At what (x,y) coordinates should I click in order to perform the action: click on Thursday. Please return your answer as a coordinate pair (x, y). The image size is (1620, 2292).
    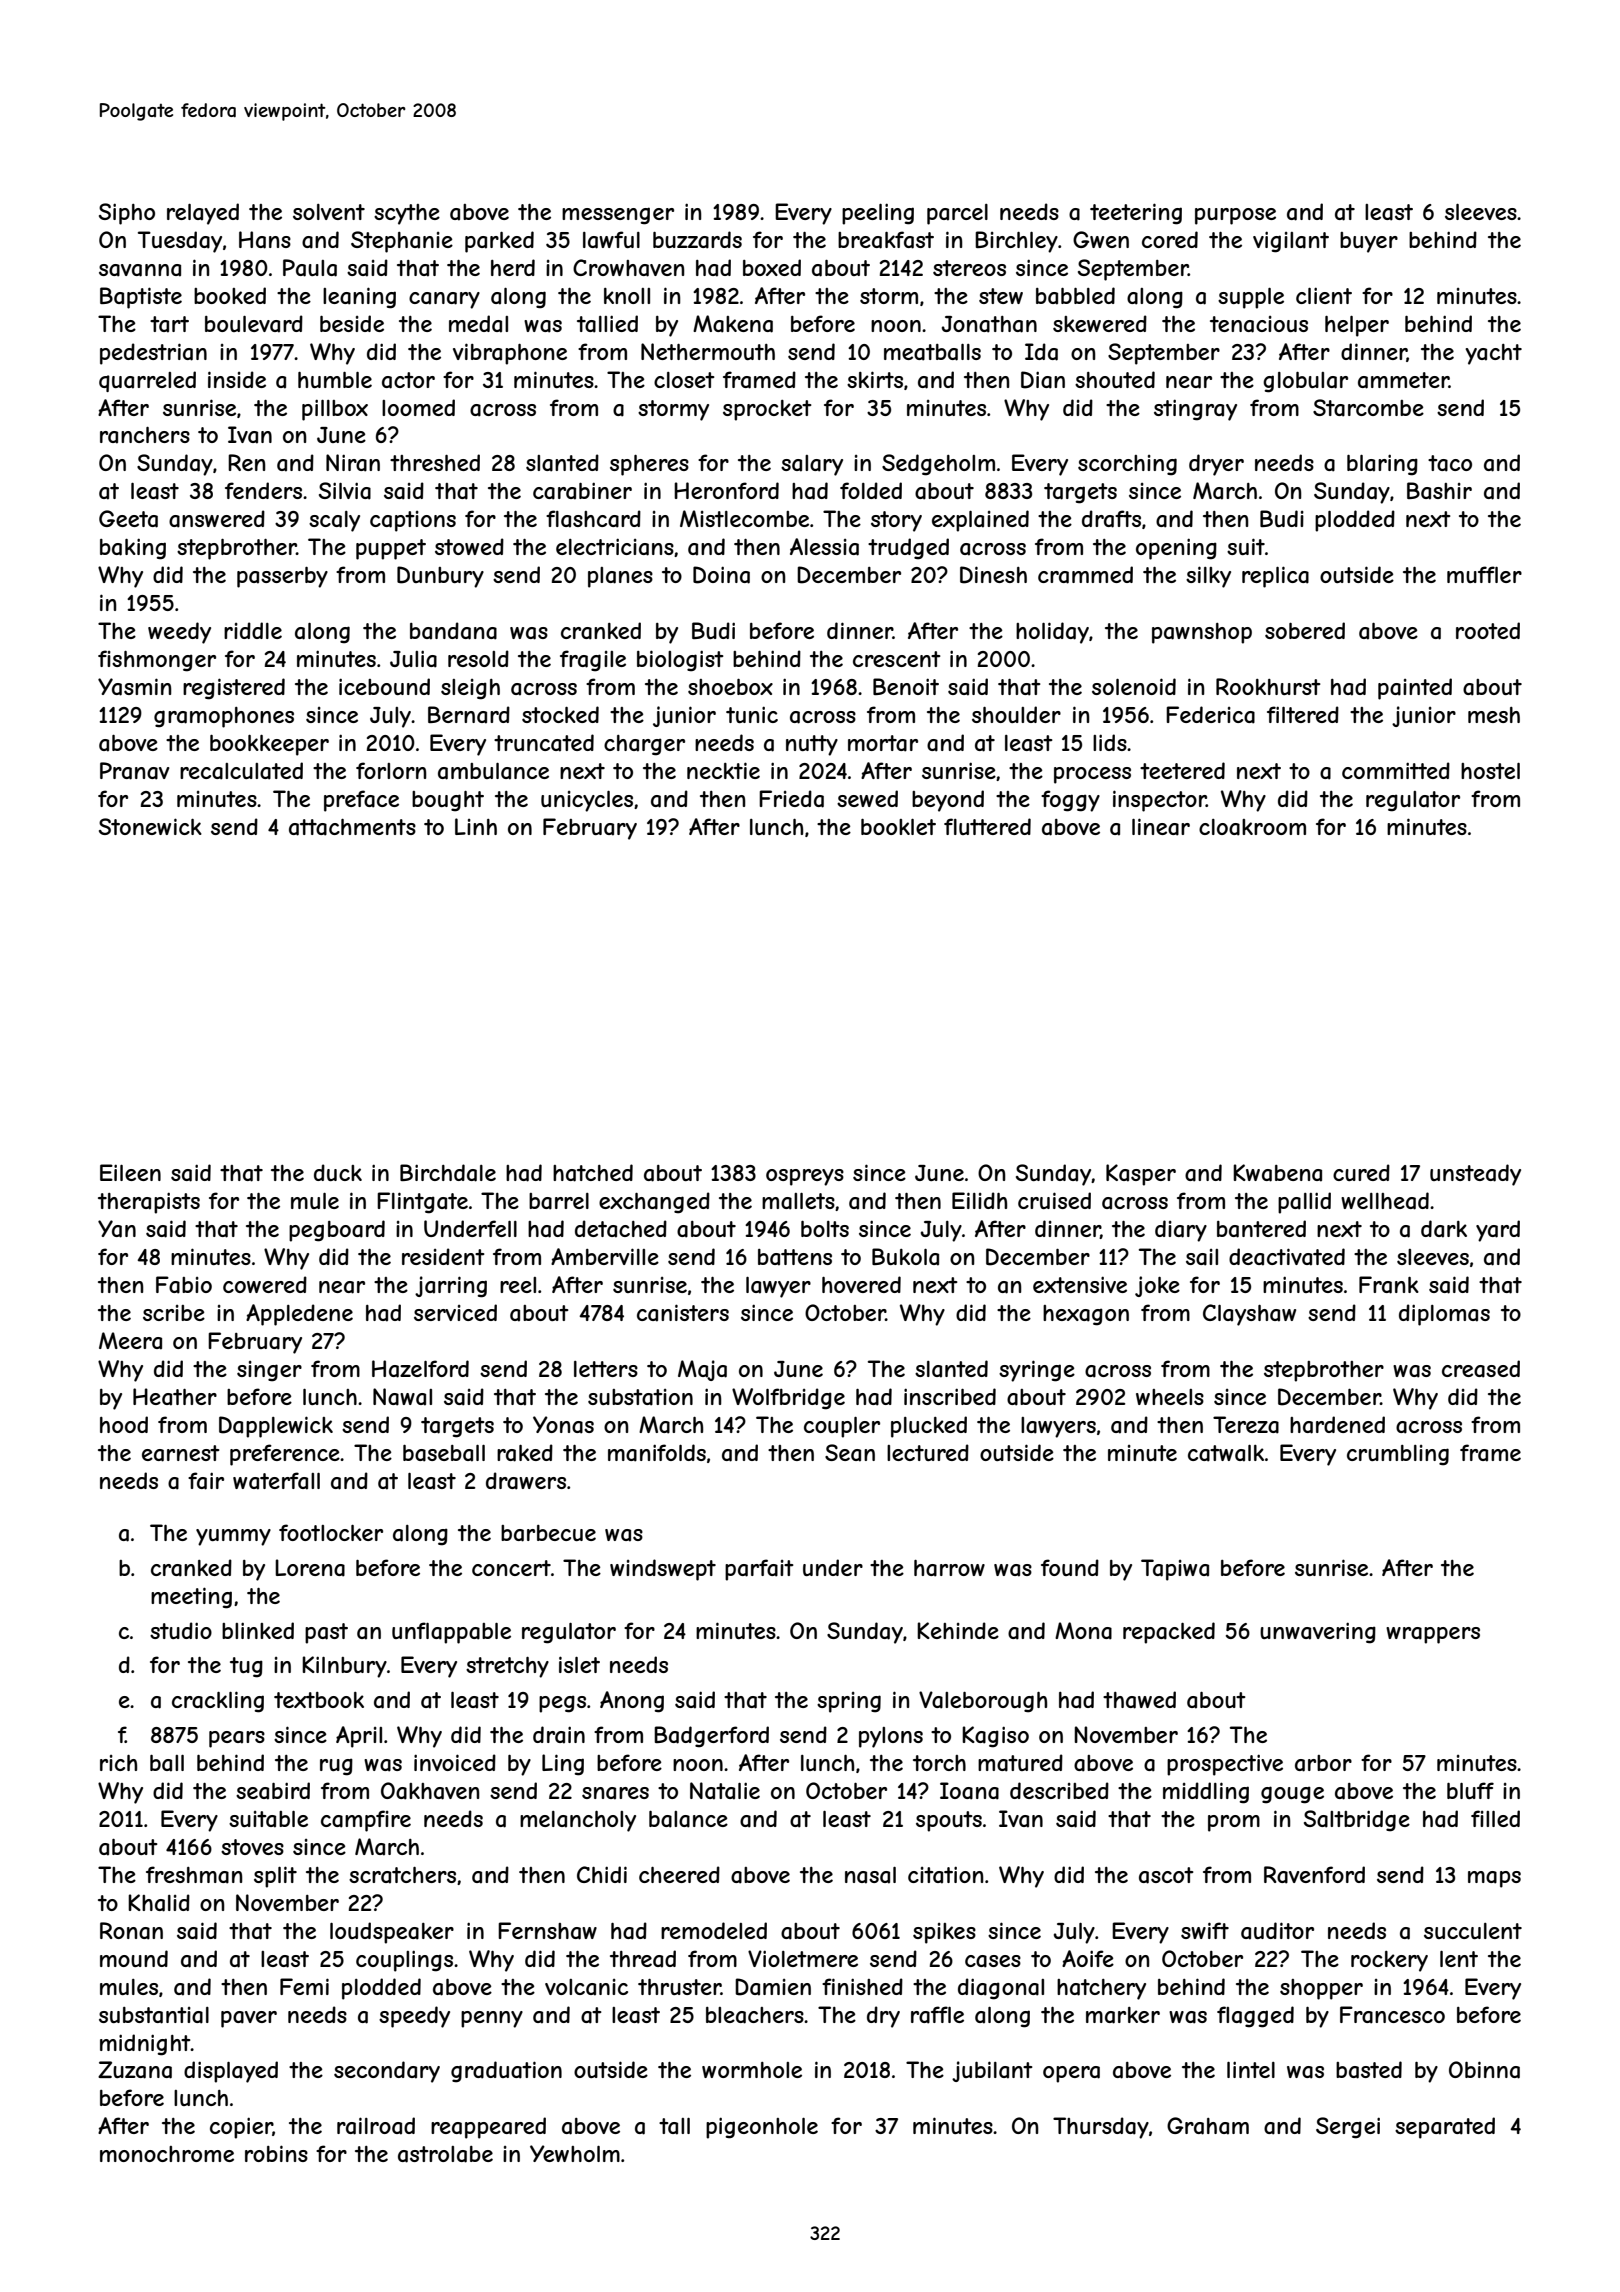
    Looking at the image, I should click on (1101, 2128).
